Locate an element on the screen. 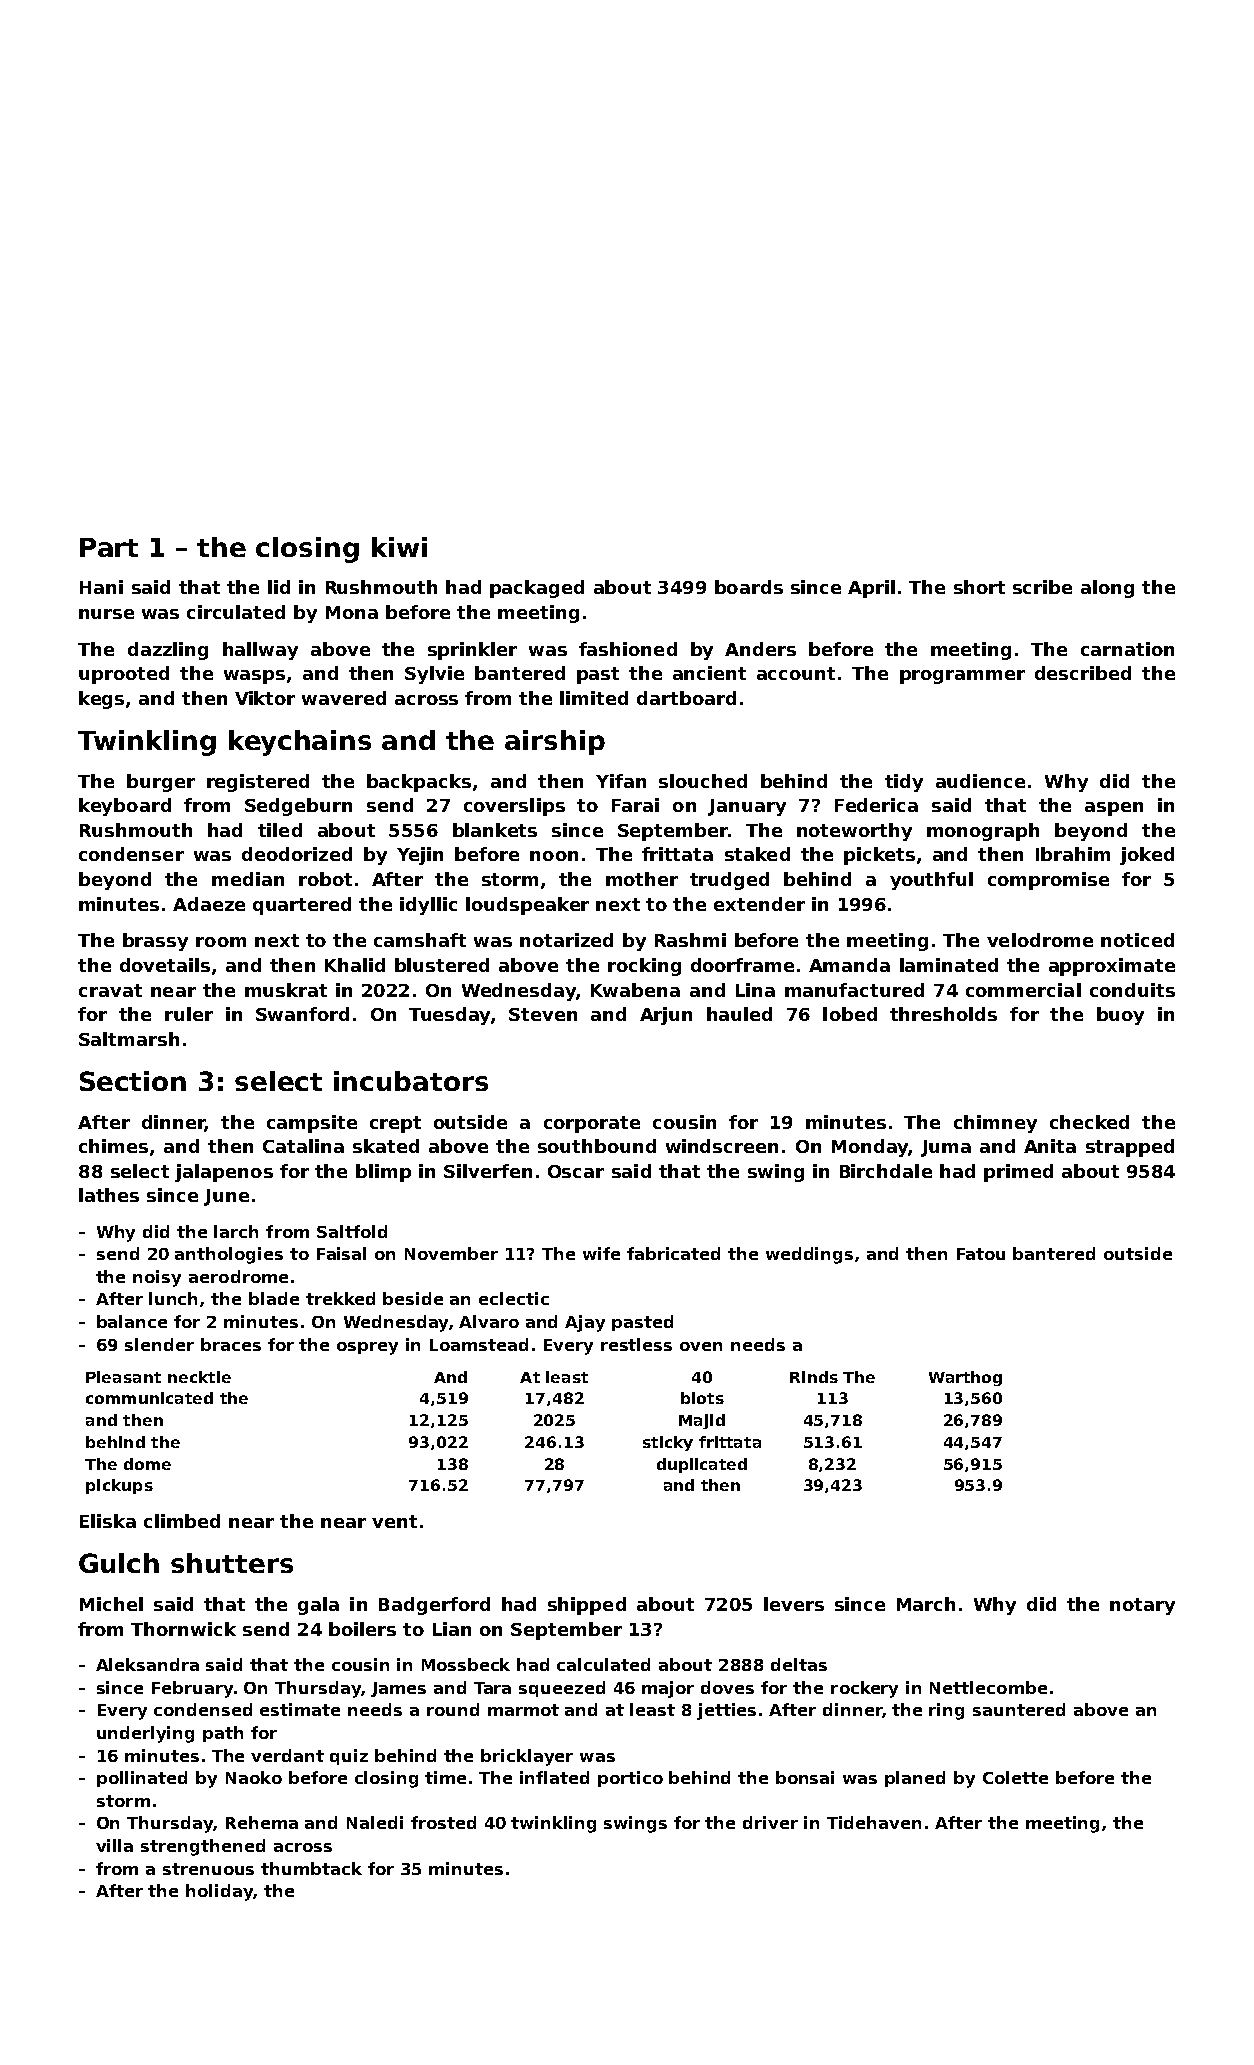 Image resolution: width=1254 pixels, height=2065 pixels. Tidehaven is located at coordinates (874, 1822).
